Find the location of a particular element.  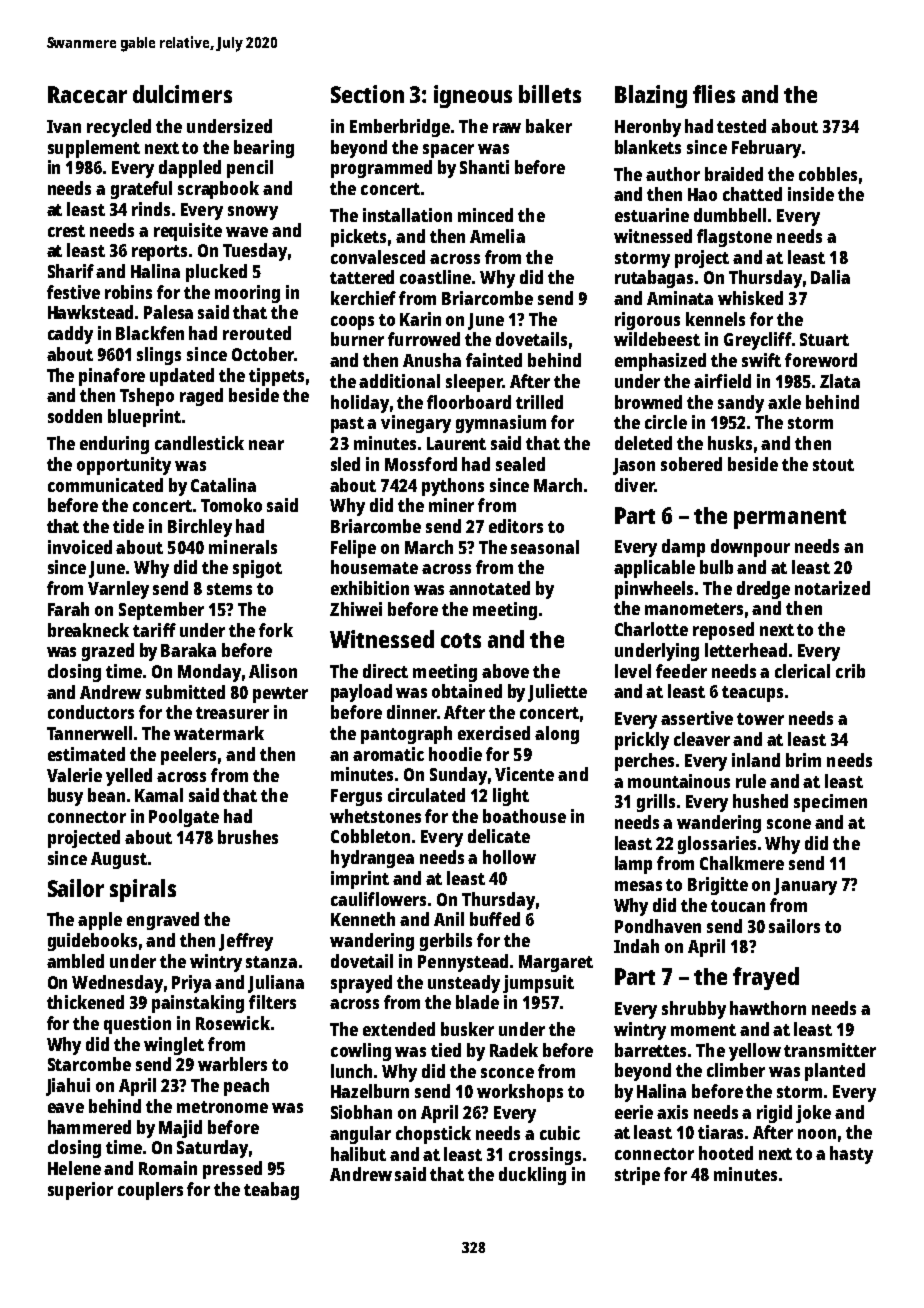

fainted is located at coordinates (494, 360).
